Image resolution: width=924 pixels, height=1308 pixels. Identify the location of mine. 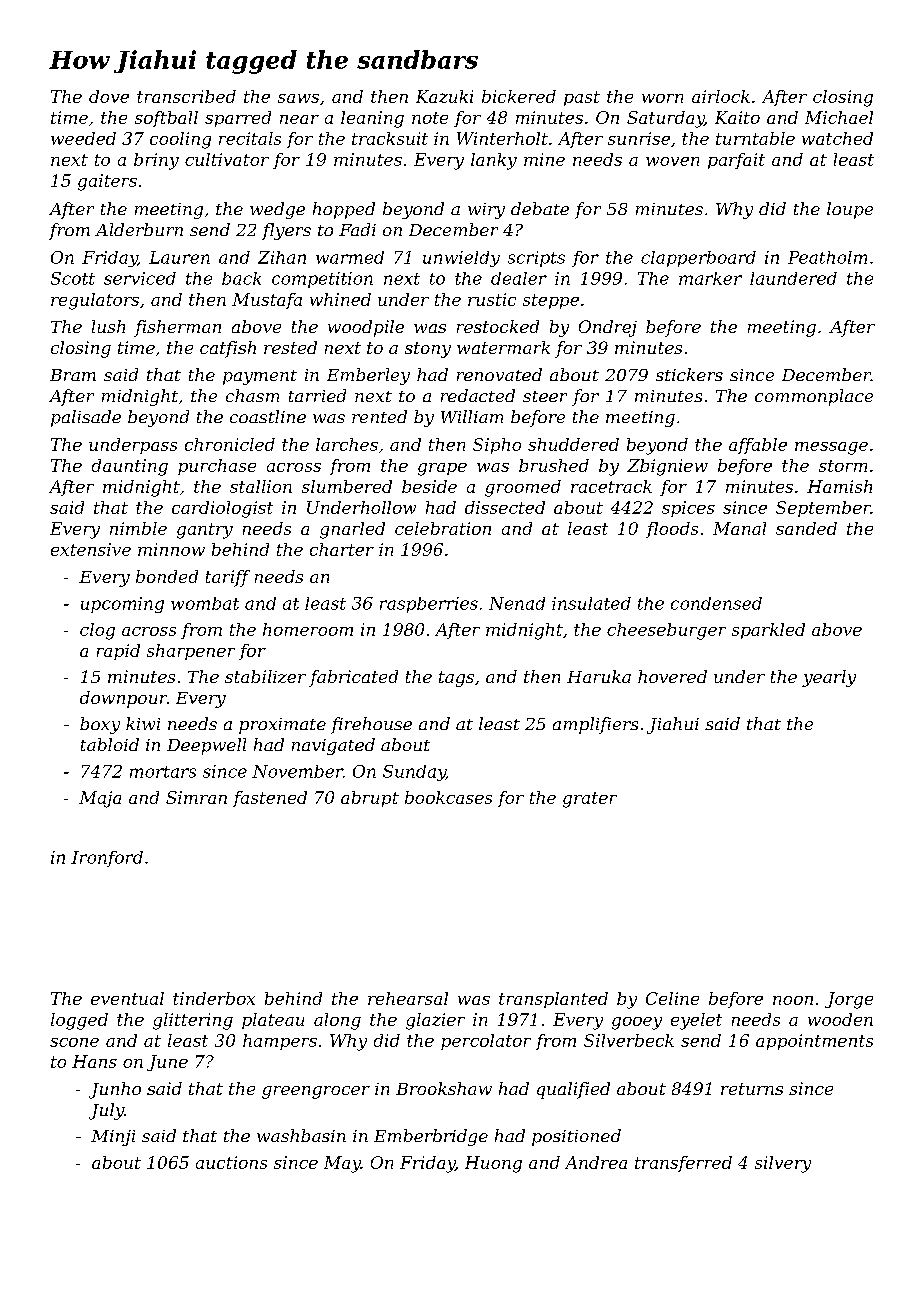
(544, 159).
